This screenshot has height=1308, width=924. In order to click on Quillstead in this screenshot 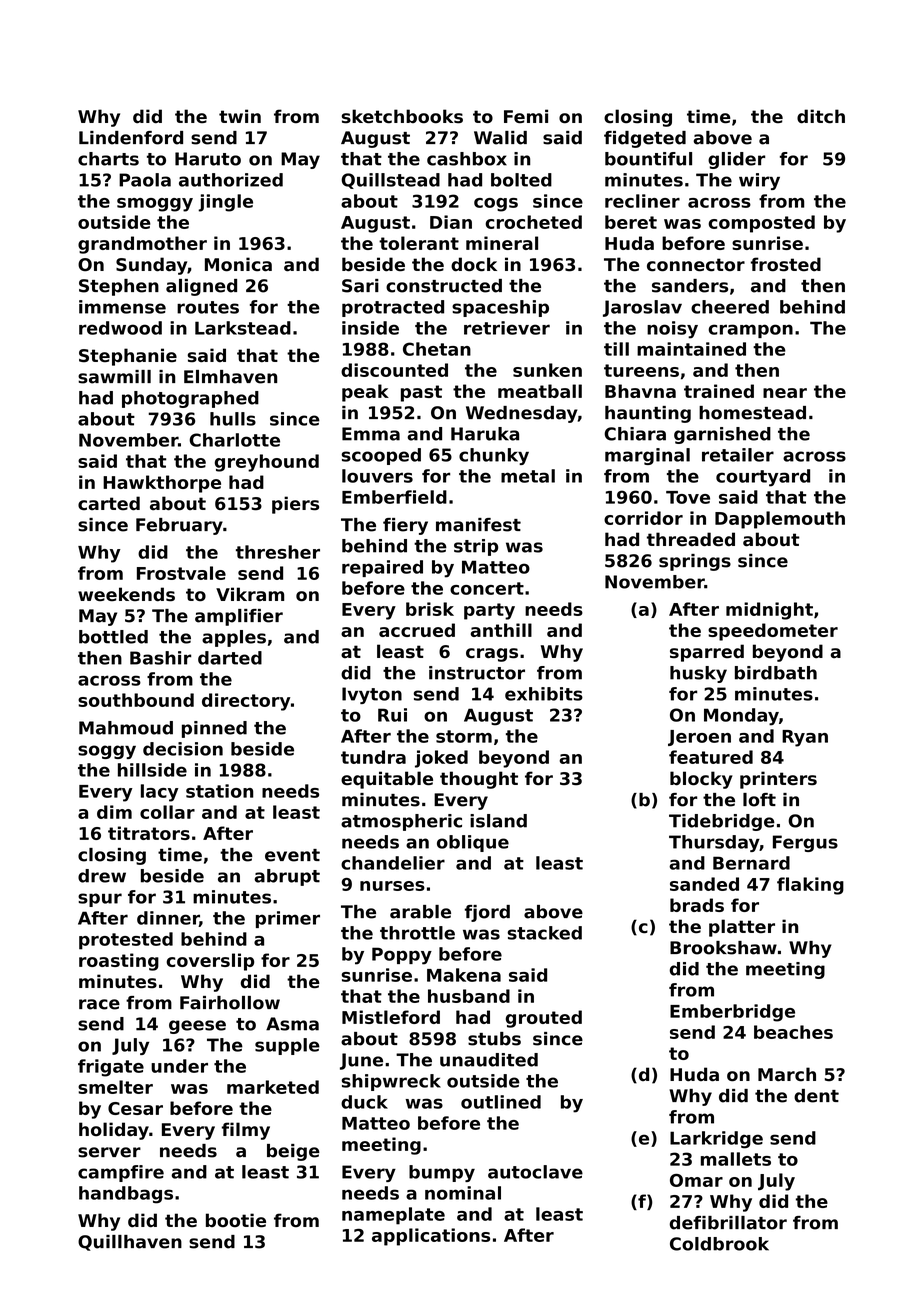, I will do `click(390, 181)`.
